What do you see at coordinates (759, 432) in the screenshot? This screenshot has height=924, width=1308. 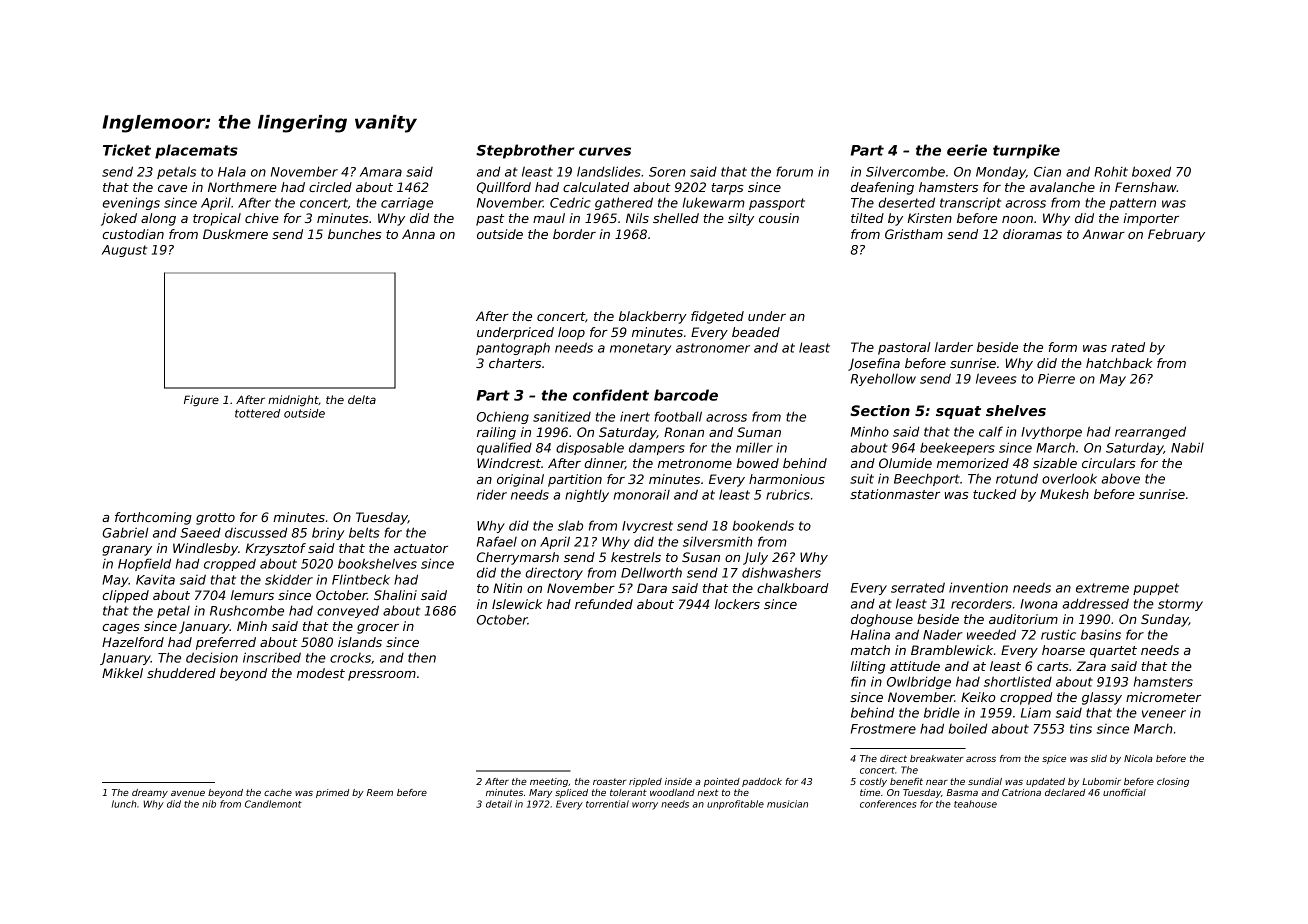 I see `Suman` at bounding box center [759, 432].
